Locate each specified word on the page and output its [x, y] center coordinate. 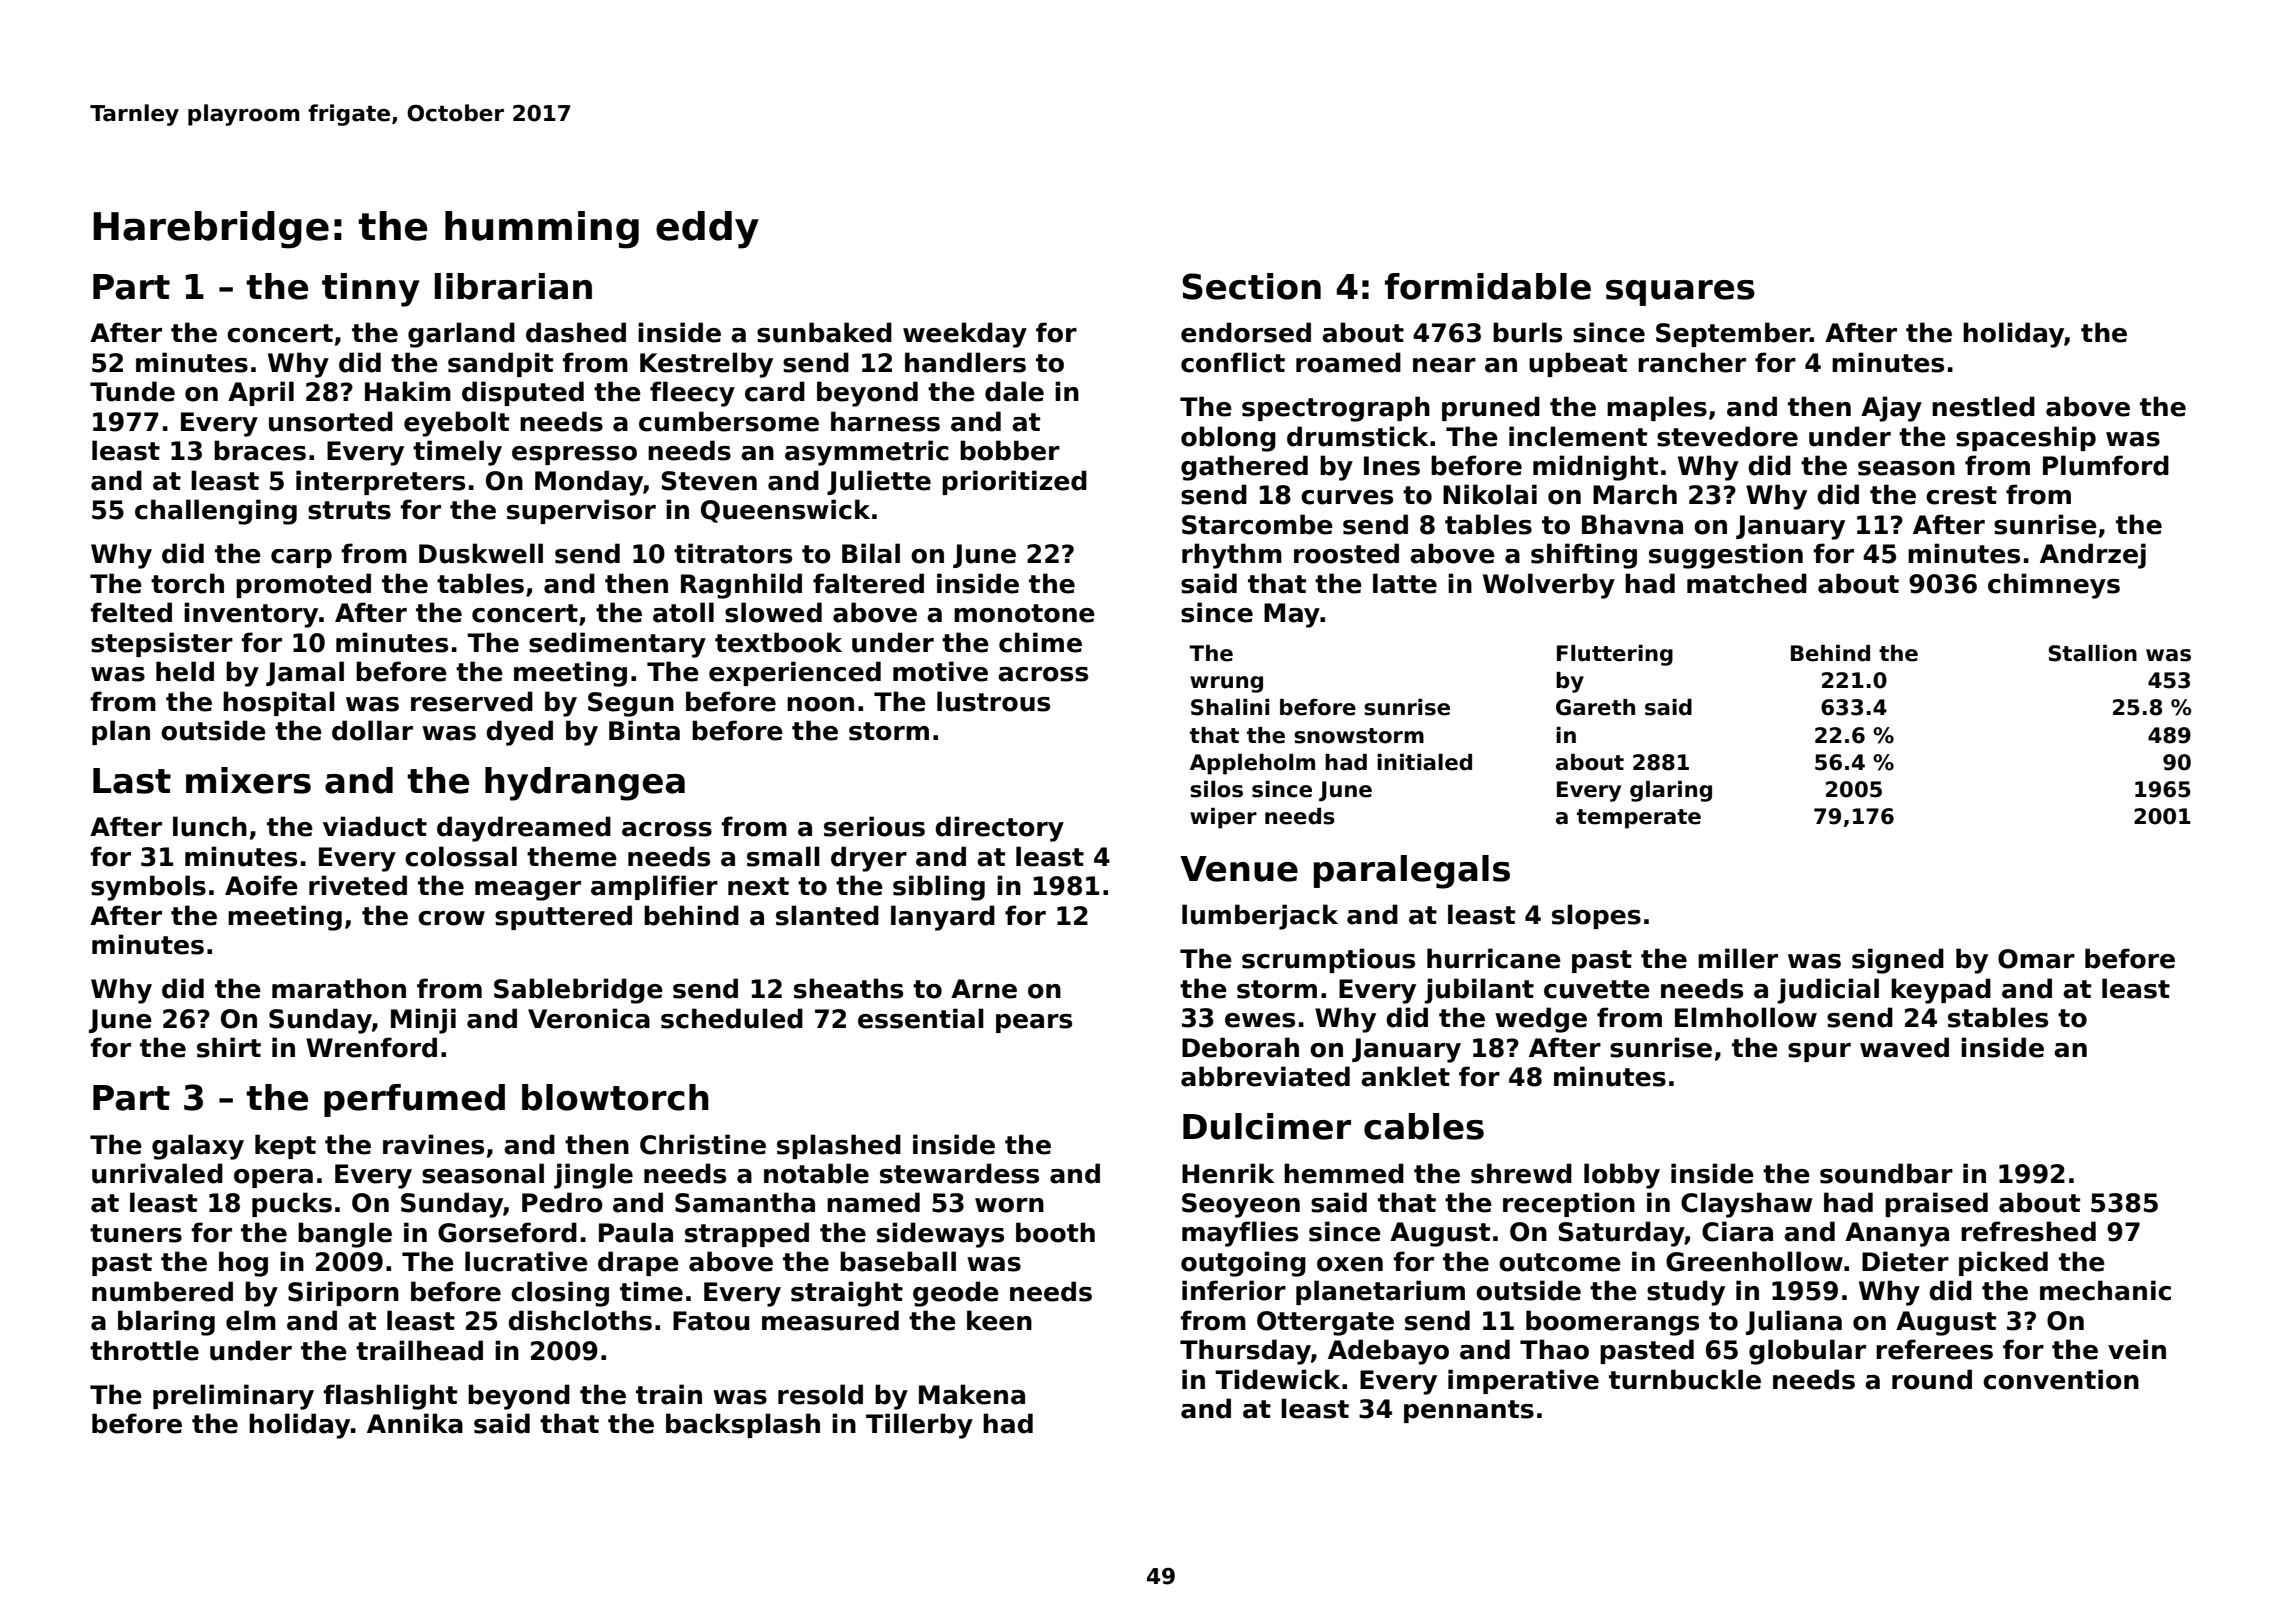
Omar [2036, 959]
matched [1747, 583]
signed [1898, 961]
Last [132, 781]
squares [1680, 293]
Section [1251, 286]
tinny [371, 290]
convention [2061, 1379]
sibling [939, 888]
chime [1040, 642]
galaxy [198, 1147]
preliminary [233, 1397]
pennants [1469, 1411]
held [185, 671]
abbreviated [1265, 1076]
